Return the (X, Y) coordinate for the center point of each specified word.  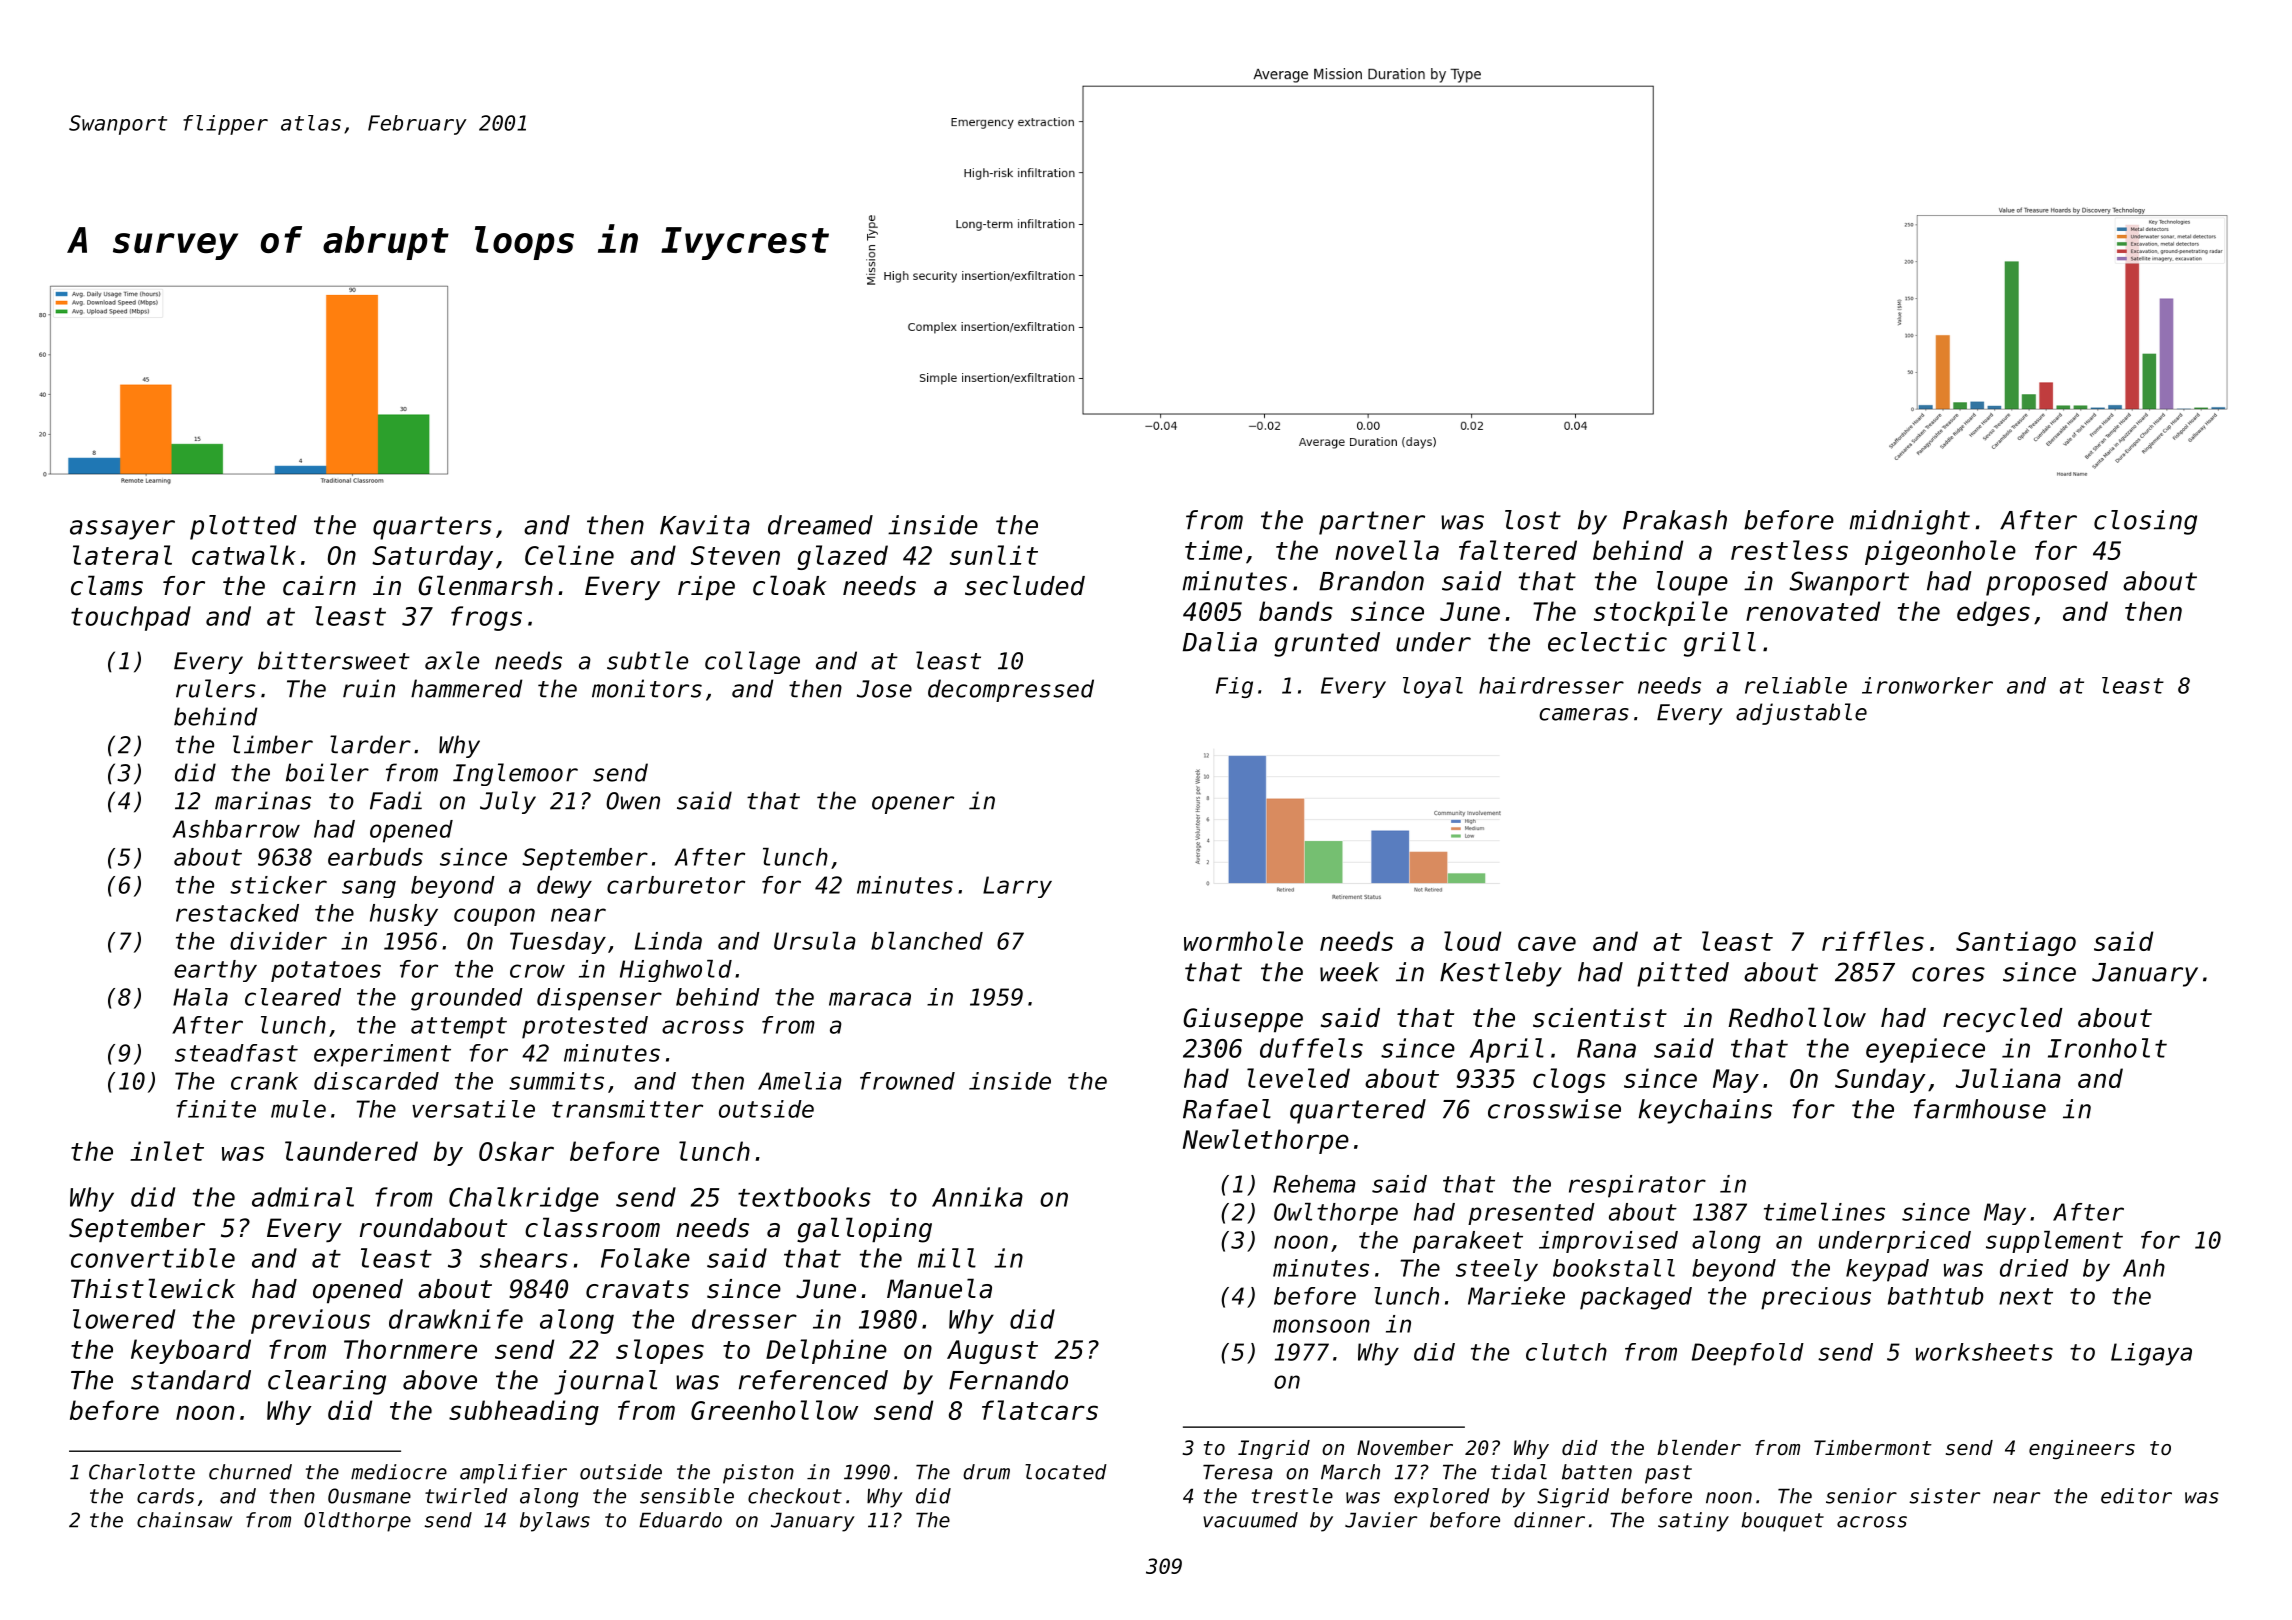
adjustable (1801, 714)
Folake (645, 1258)
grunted (1327, 644)
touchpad (131, 618)
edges (1993, 613)
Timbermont (1873, 1448)
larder (370, 744)
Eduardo (680, 1520)
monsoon (1321, 1326)
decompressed (1011, 690)
